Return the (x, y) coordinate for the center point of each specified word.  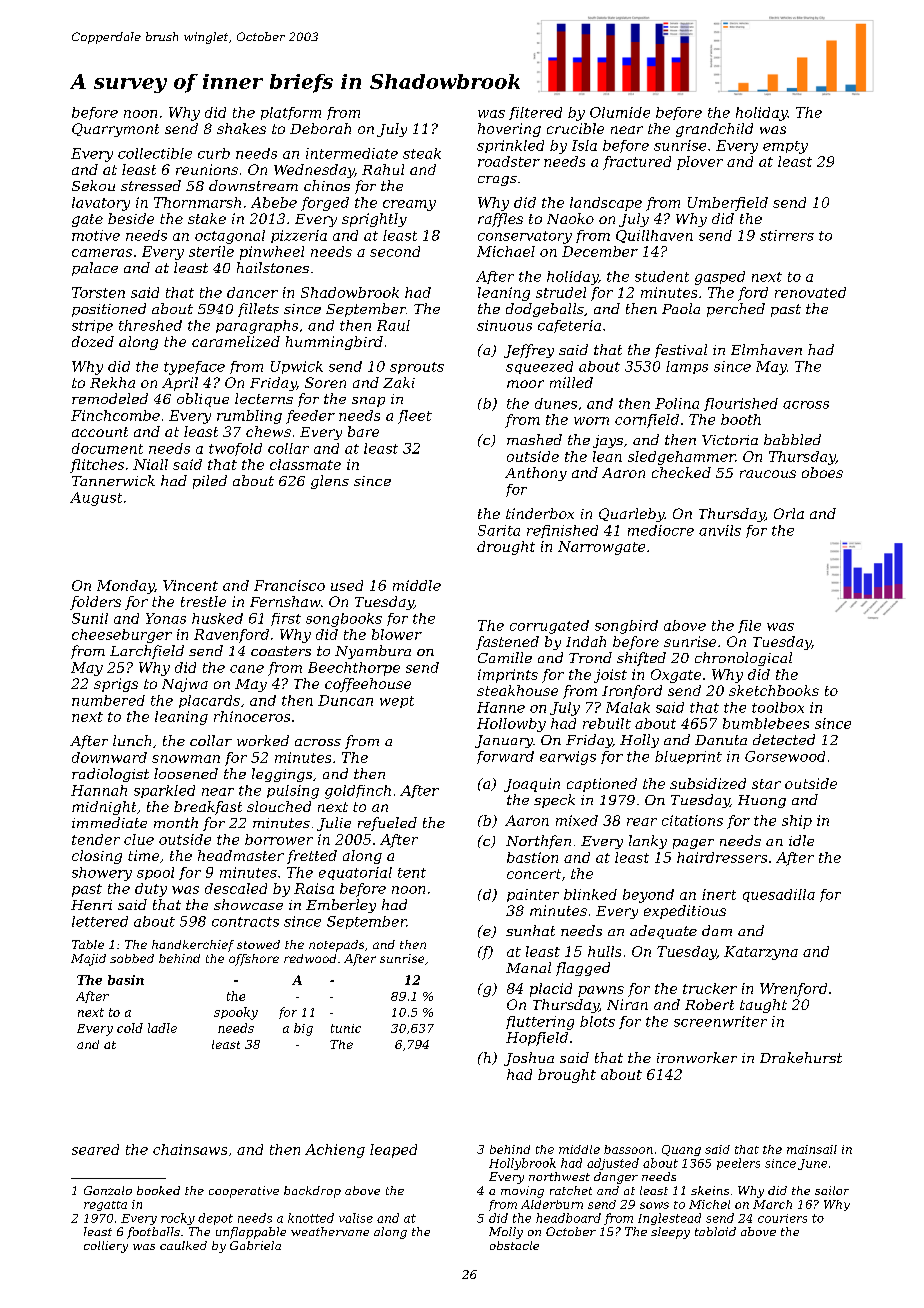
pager (693, 844)
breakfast (208, 808)
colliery (106, 1247)
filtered (535, 113)
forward (505, 757)
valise (356, 1218)
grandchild (714, 130)
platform (291, 113)
